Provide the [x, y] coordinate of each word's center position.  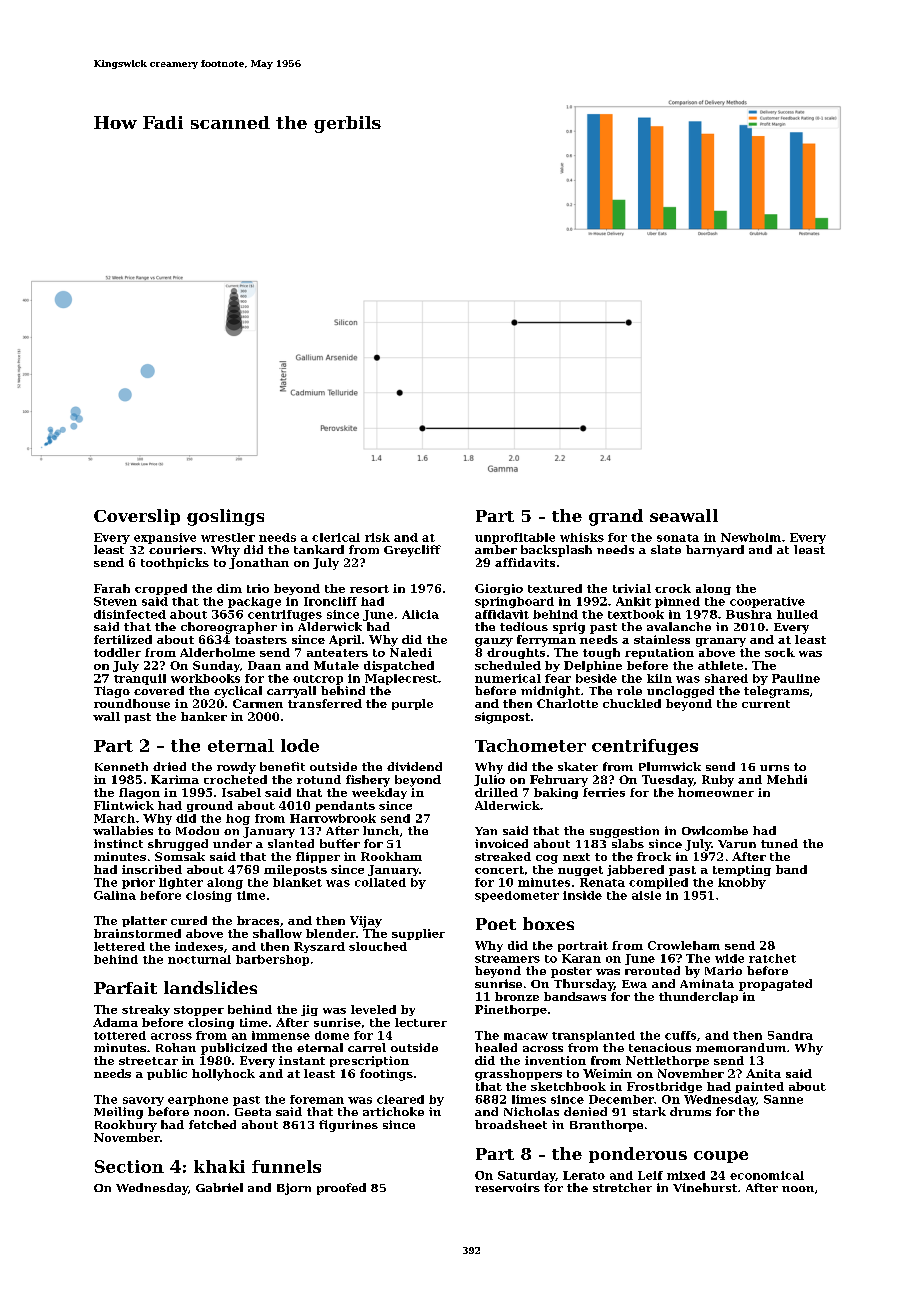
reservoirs [507, 1187]
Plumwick [670, 766]
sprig [569, 628]
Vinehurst [705, 1187]
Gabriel [219, 1187]
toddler [117, 652]
